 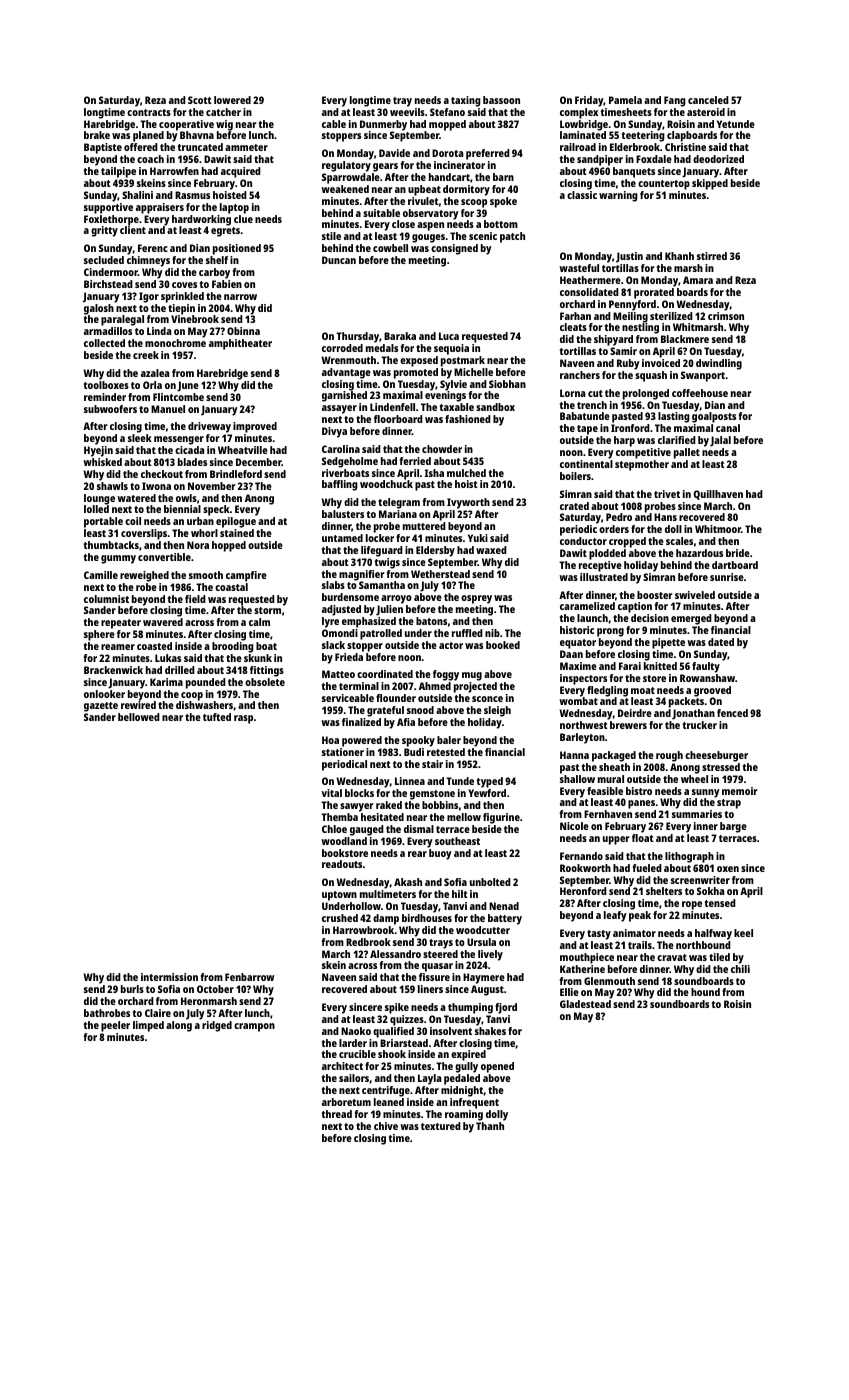 What do you see at coordinates (337, 1114) in the screenshot?
I see `thread` at bounding box center [337, 1114].
